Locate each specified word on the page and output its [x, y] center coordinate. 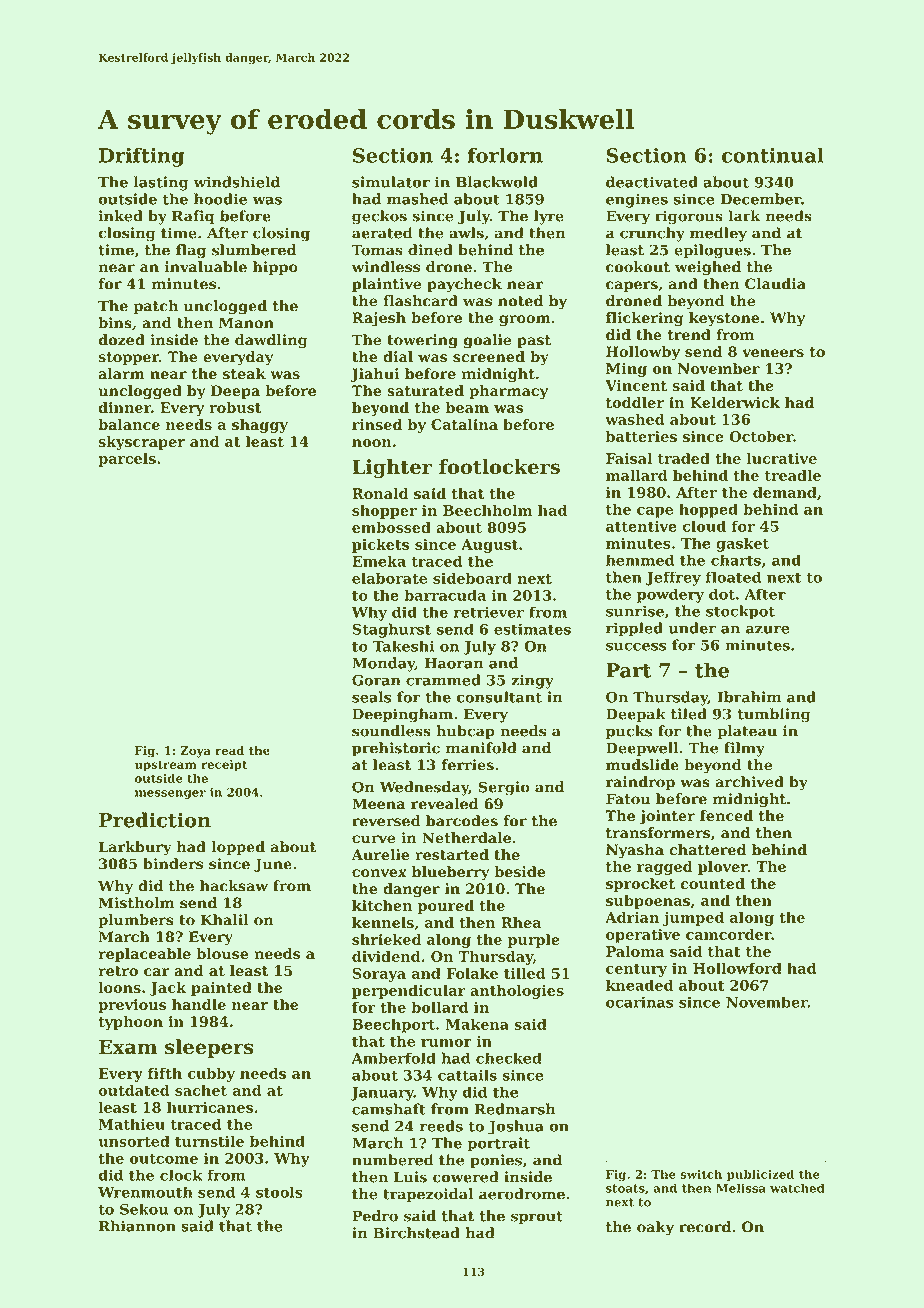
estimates [532, 629]
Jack [168, 989]
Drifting [141, 157]
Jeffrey [673, 578]
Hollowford [737, 968]
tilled [525, 973]
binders [173, 864]
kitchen [382, 905]
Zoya [195, 752]
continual [773, 155]
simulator [391, 182]
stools [279, 1192]
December [761, 199]
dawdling [271, 341]
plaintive [387, 285]
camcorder [728, 934]
